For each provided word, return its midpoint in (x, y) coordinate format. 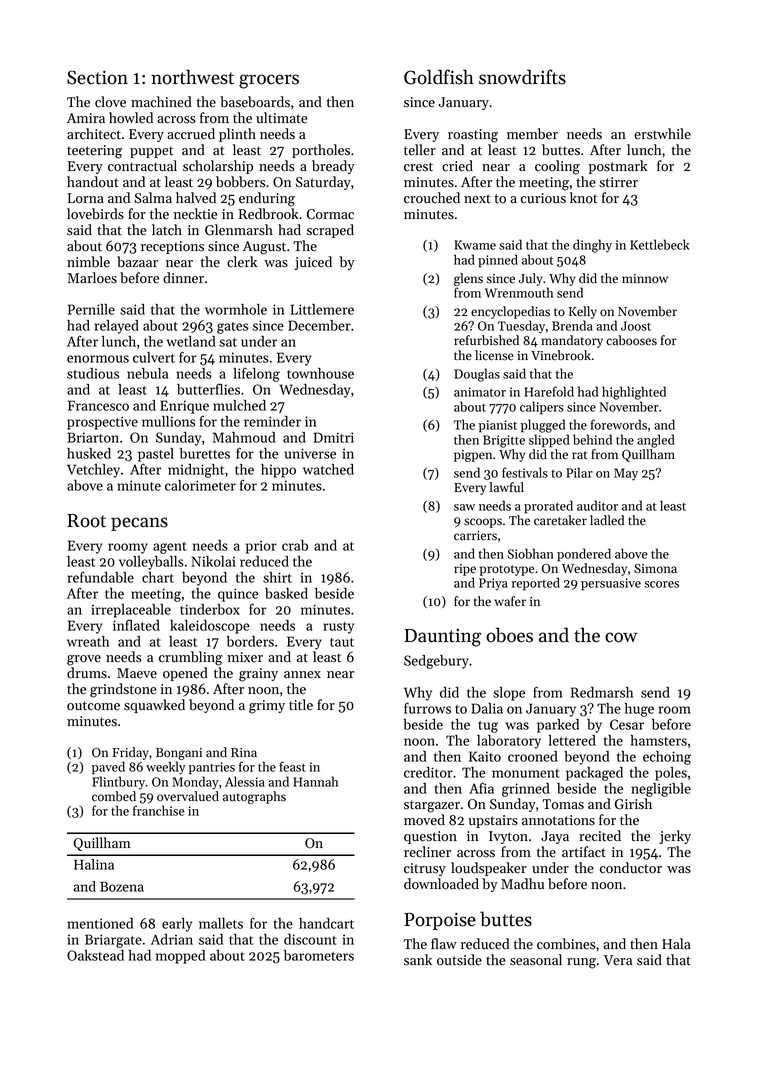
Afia (481, 788)
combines (566, 944)
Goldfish (439, 77)
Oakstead (95, 955)
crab (295, 545)
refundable (100, 577)
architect (94, 134)
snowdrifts (522, 77)
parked (558, 726)
